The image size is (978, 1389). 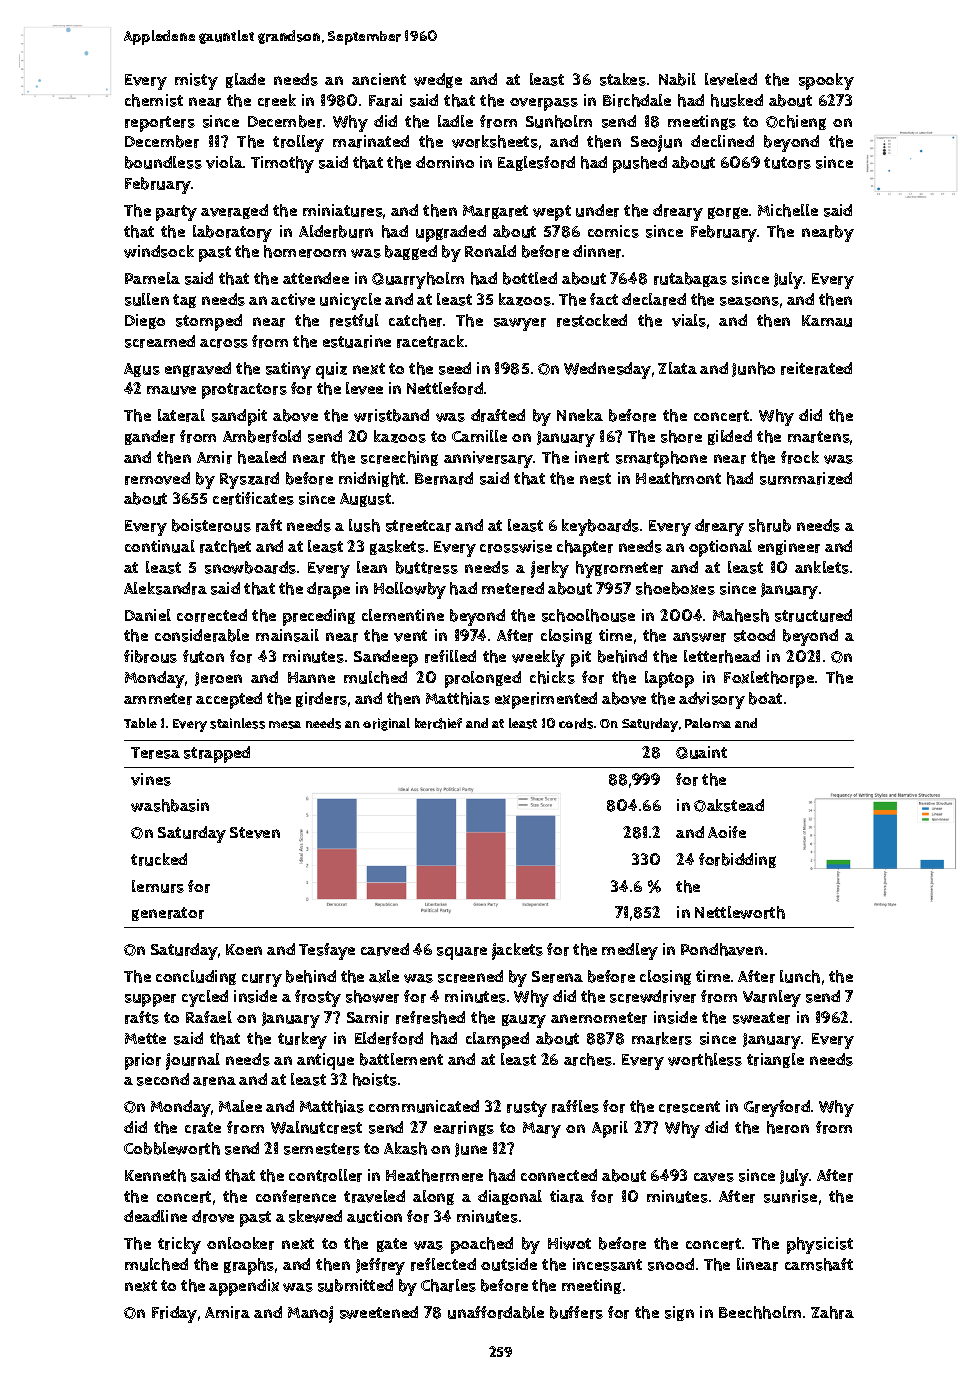 What do you see at coordinates (623, 79) in the document?
I see `stakes` at bounding box center [623, 79].
